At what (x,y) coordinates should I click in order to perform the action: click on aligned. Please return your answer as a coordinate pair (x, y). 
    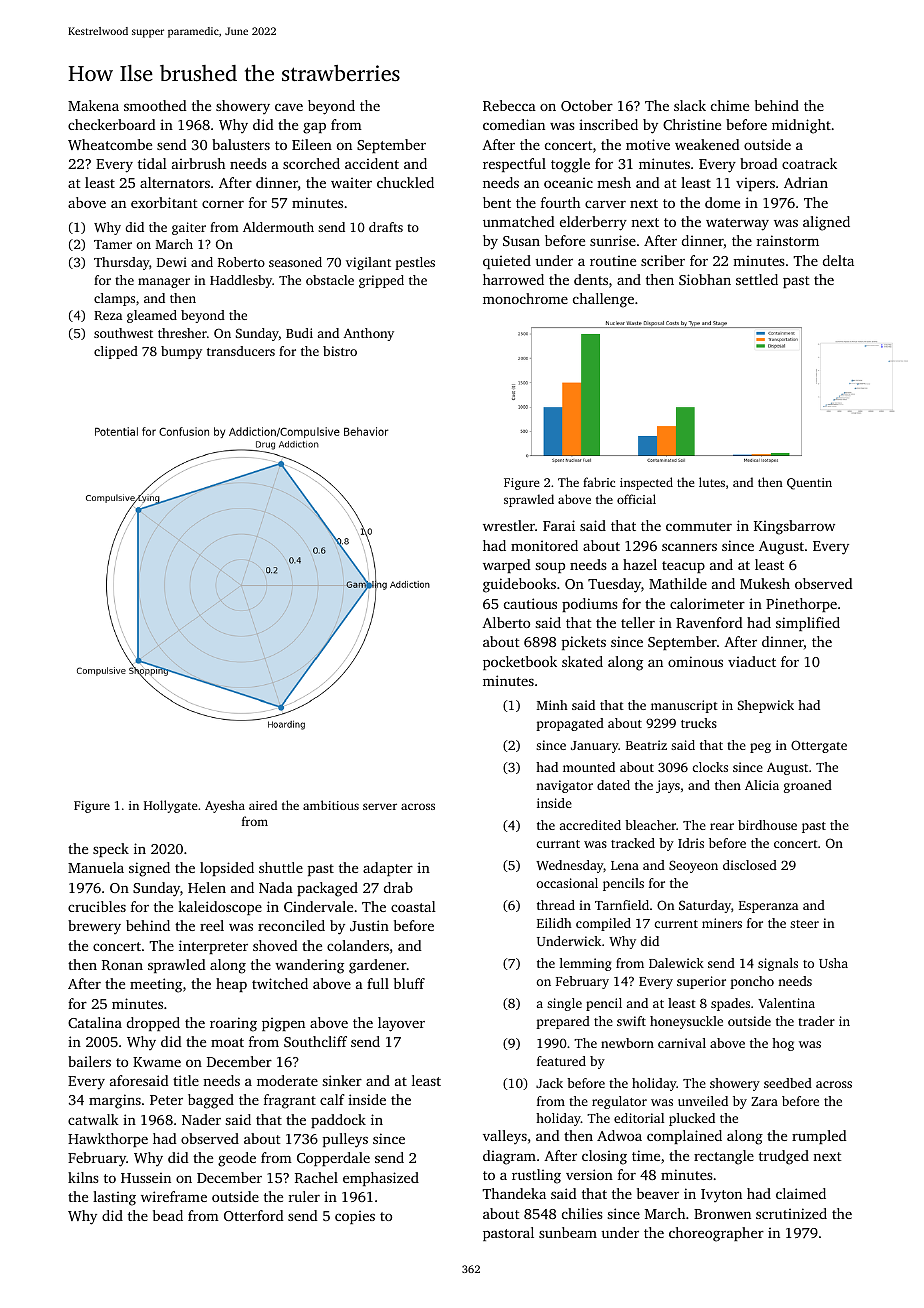
    Looking at the image, I should click on (826, 223).
